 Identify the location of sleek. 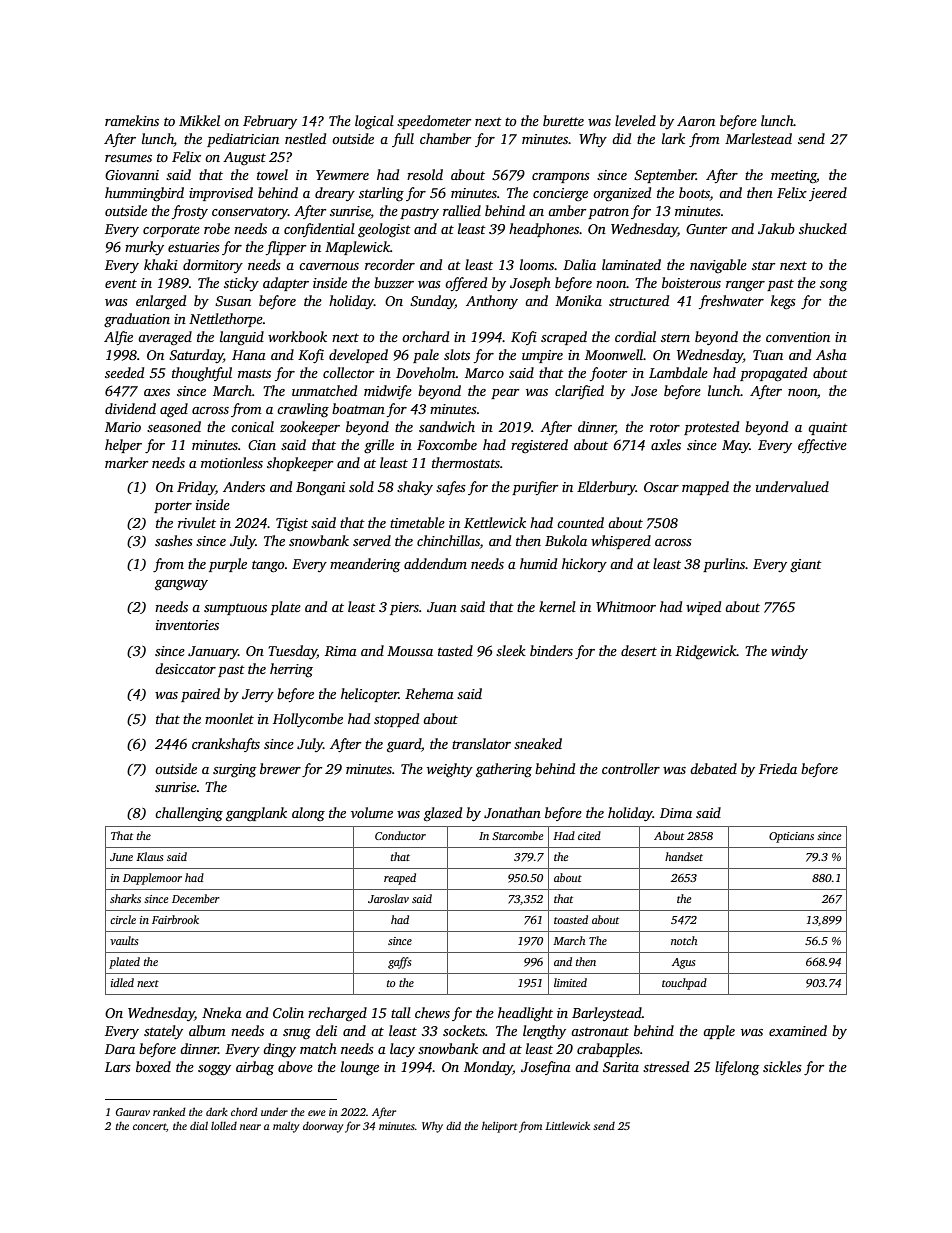
(511, 650).
